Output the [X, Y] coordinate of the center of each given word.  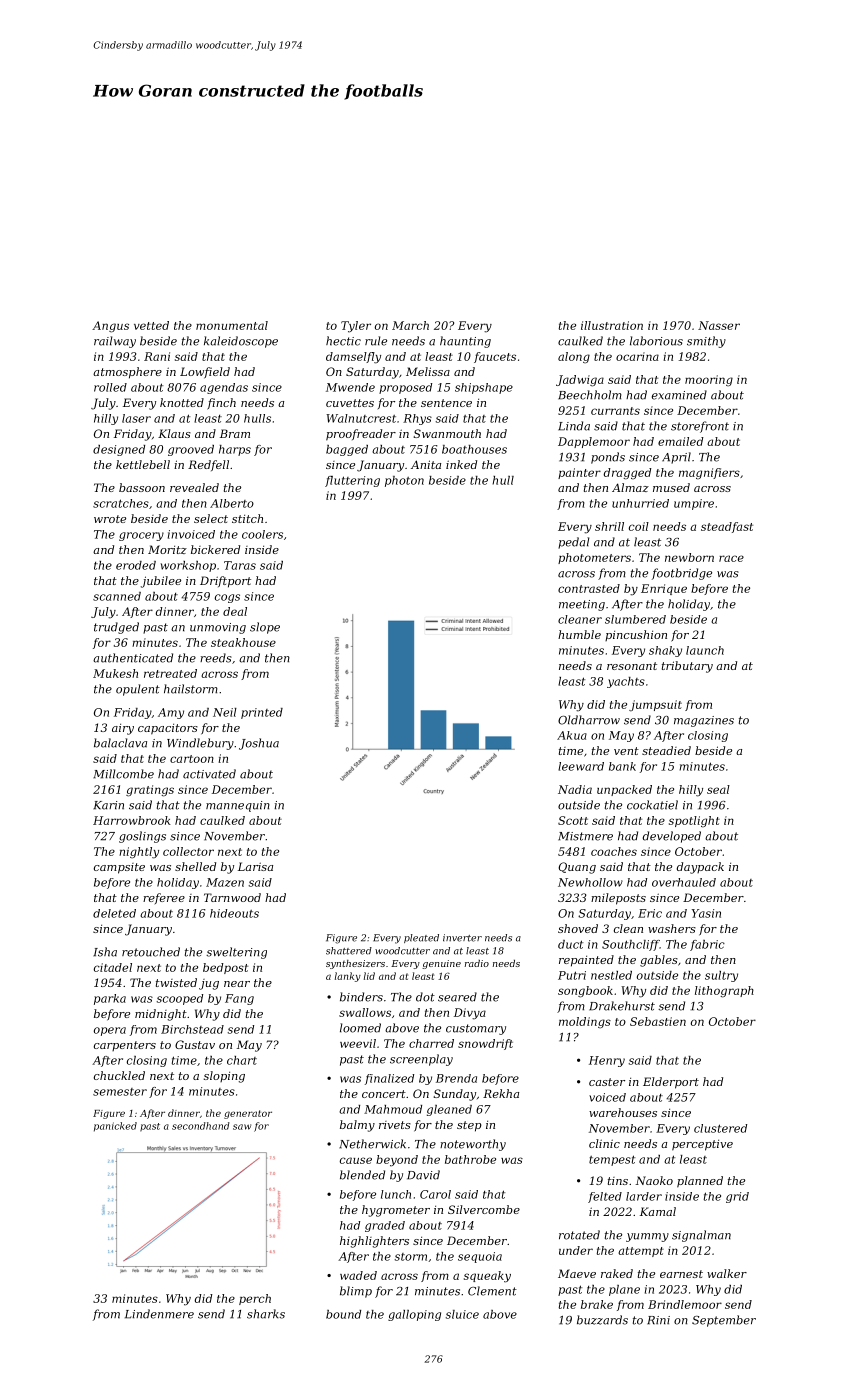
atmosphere [127, 373]
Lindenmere [159, 1314]
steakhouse [243, 642]
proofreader [361, 435]
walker [727, 1273]
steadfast [727, 527]
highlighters [374, 1242]
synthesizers [355, 964]
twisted [176, 982]
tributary [687, 667]
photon [404, 481]
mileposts [618, 899]
